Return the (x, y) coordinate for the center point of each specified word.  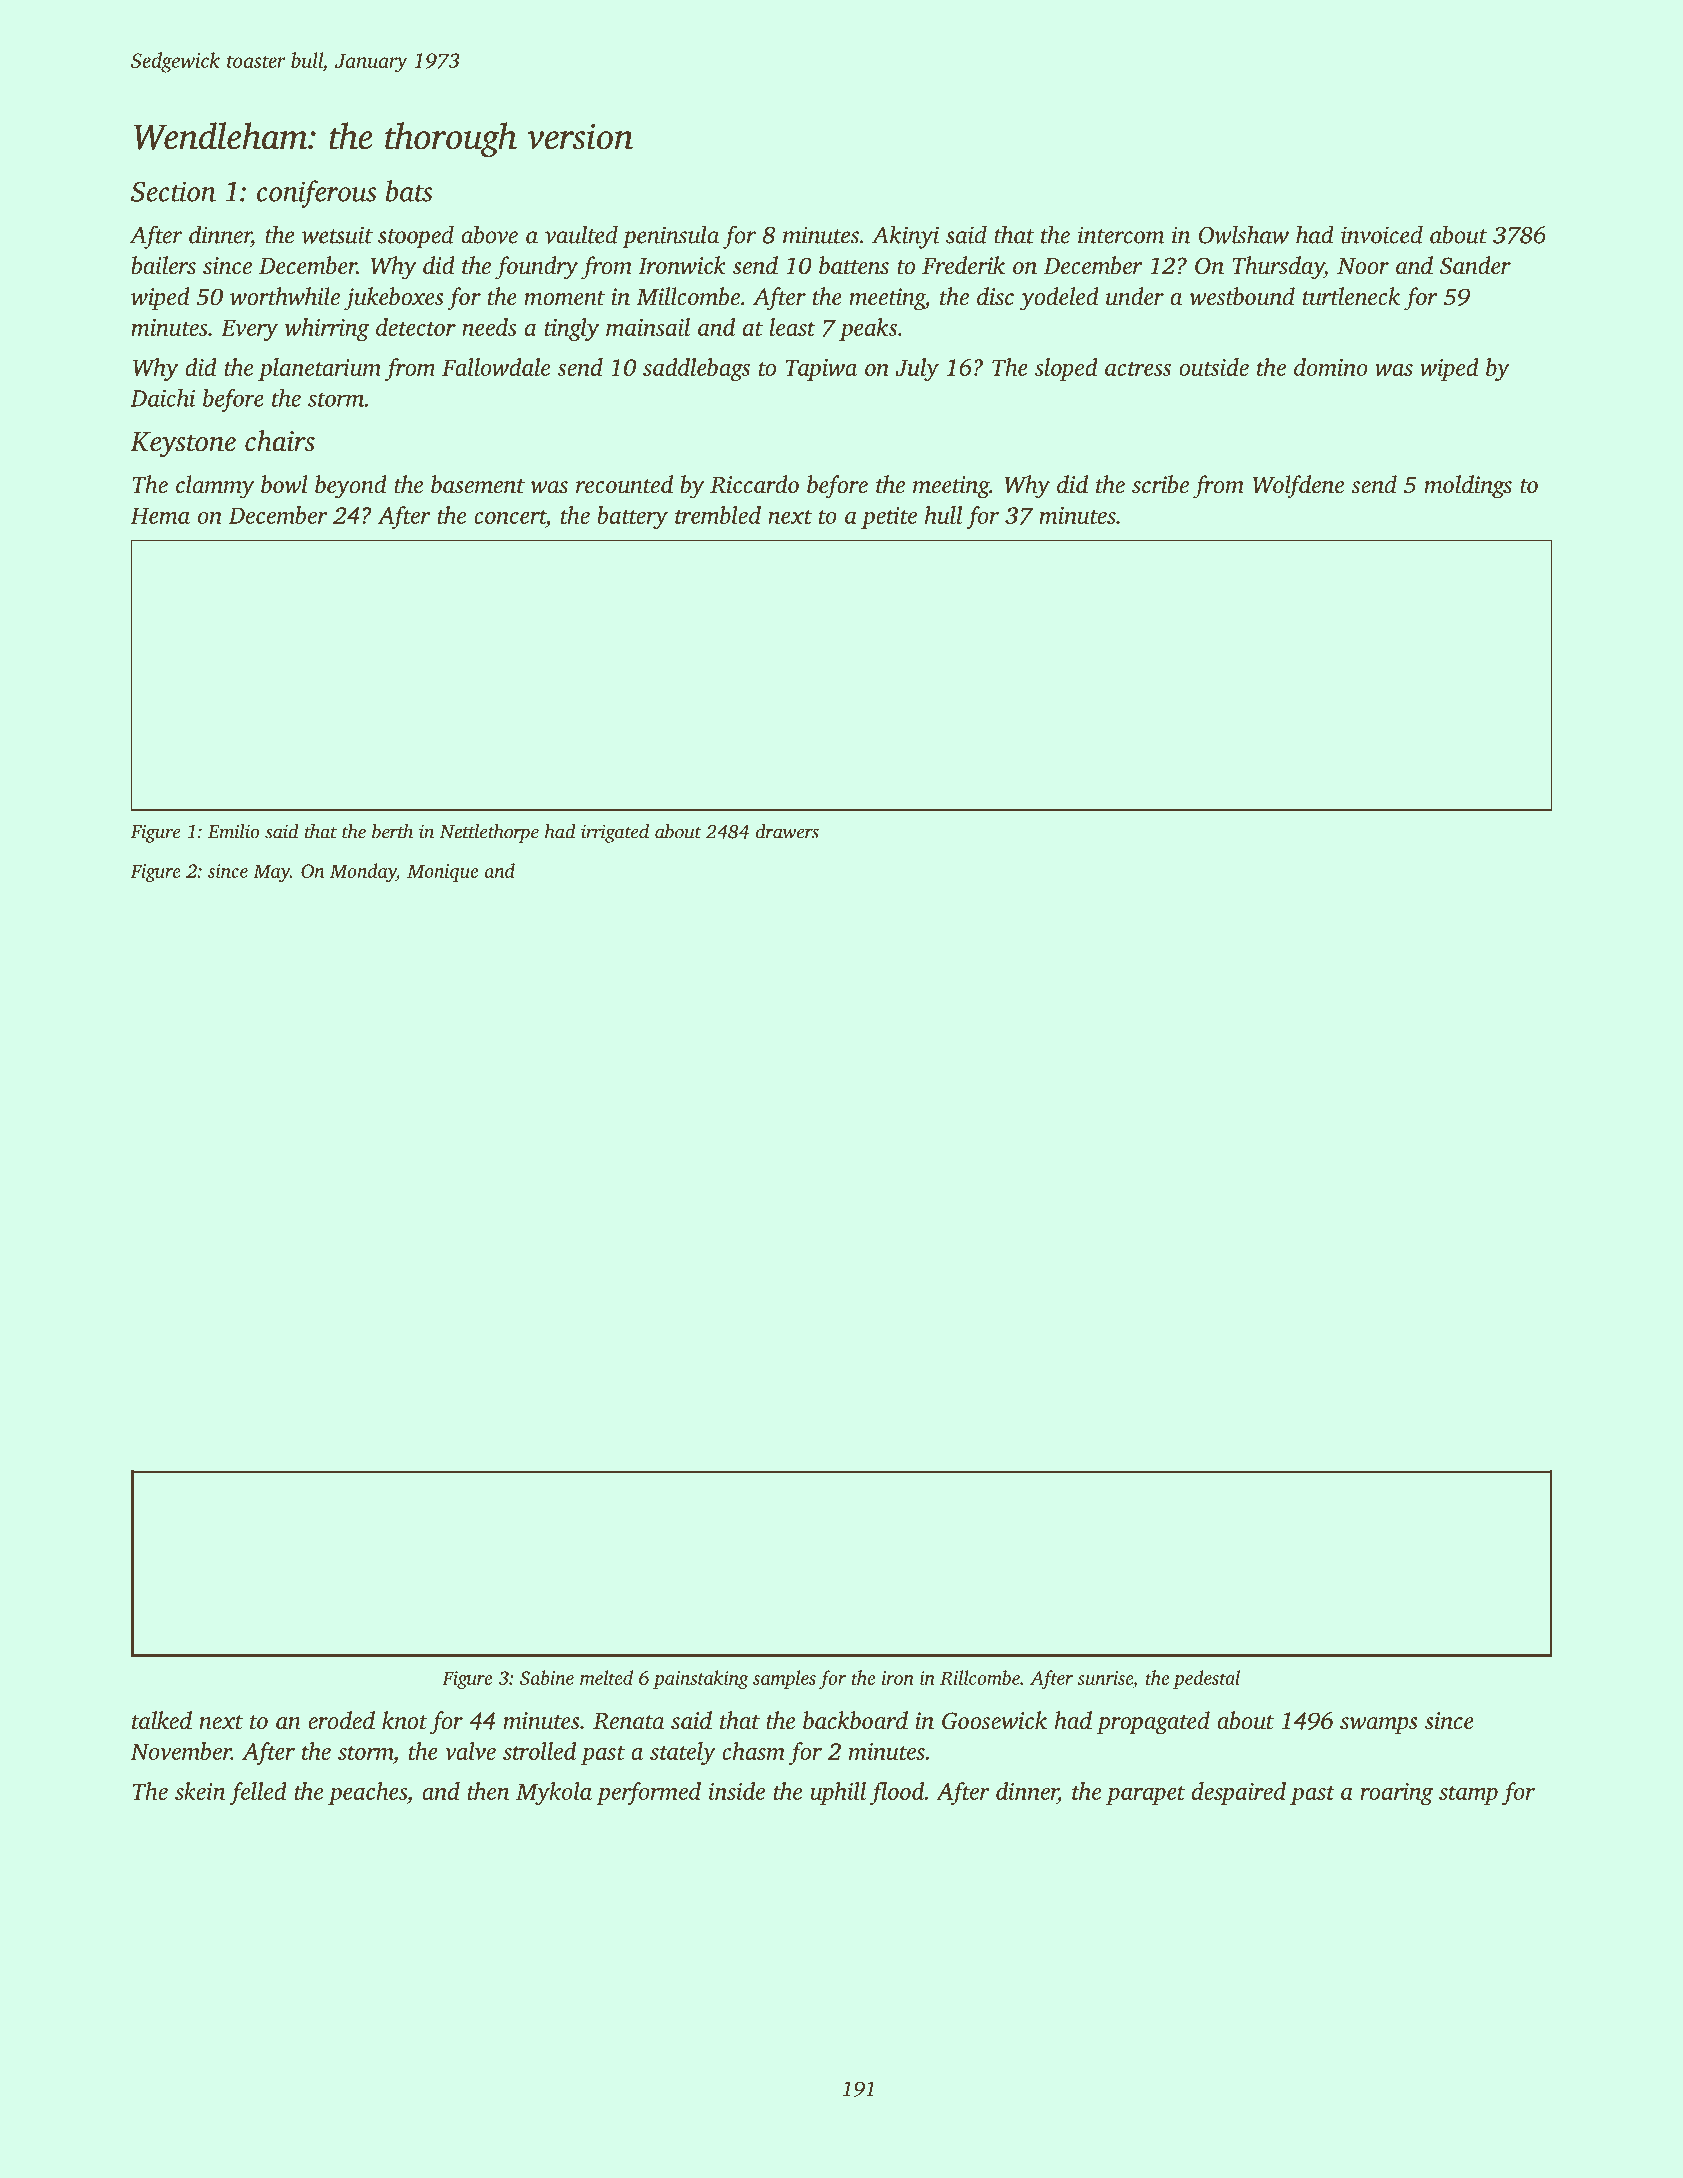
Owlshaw (1243, 234)
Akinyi (905, 237)
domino (1331, 367)
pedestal (1206, 1679)
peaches (367, 1793)
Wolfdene (1298, 487)
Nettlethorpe (489, 833)
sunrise (1105, 1678)
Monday (363, 872)
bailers (163, 265)
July (917, 369)
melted (606, 1677)
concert (510, 517)
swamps (1379, 1725)
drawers (787, 831)
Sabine (547, 1677)
